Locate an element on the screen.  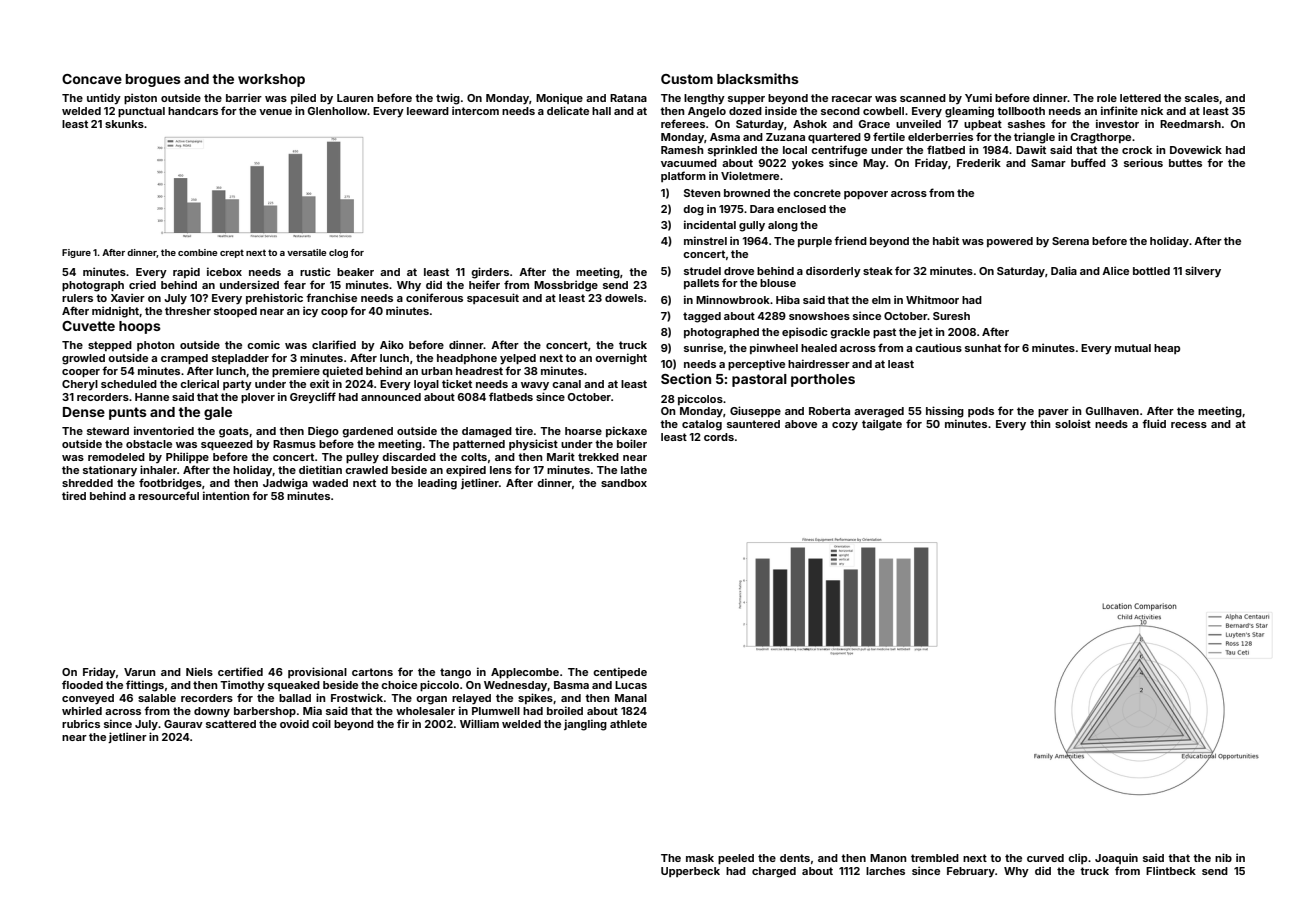
Monique is located at coordinates (559, 98).
